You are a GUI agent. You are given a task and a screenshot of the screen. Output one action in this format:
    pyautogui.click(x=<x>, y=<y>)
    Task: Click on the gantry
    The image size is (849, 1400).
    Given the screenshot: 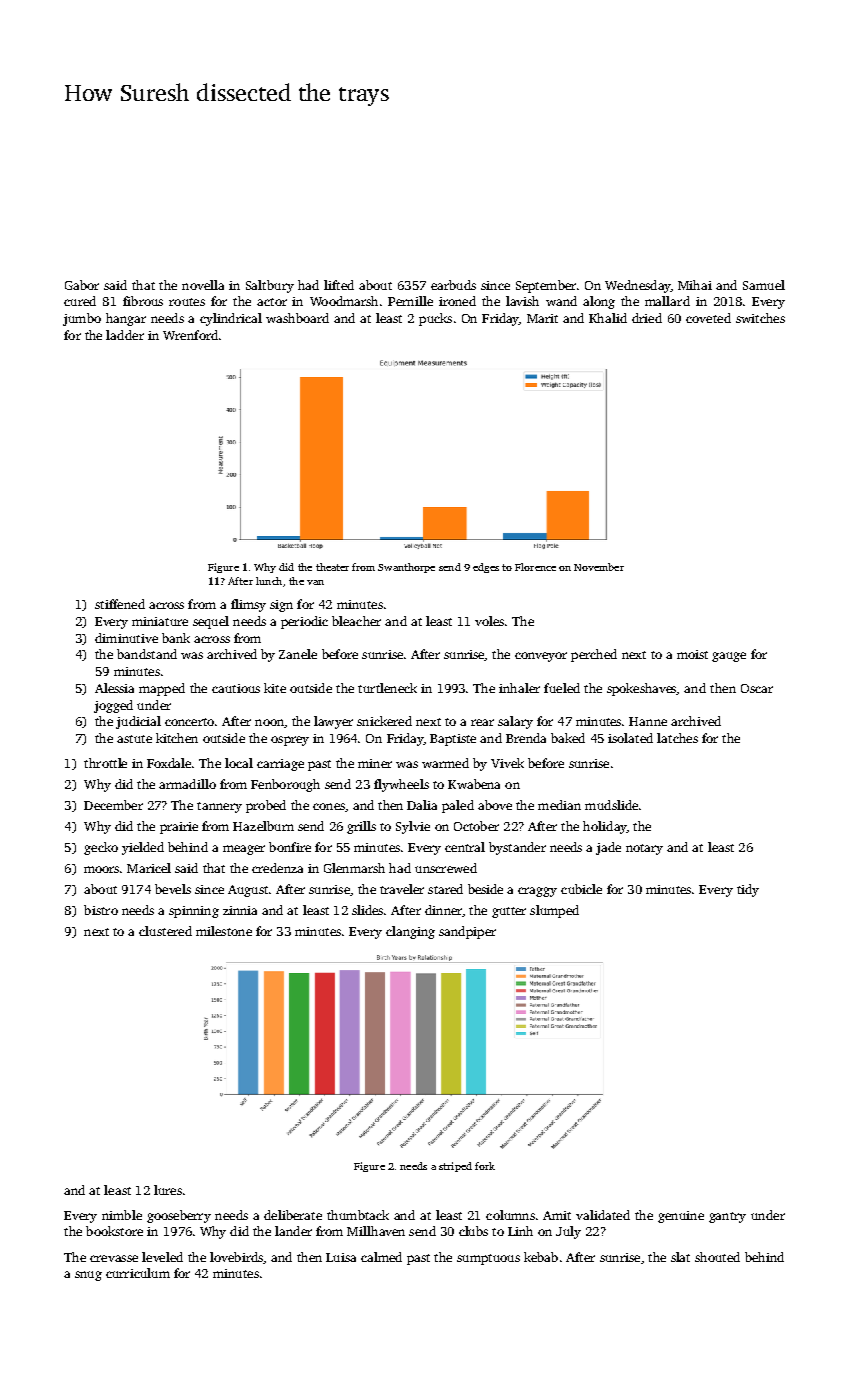 What is the action you would take?
    pyautogui.click(x=727, y=1217)
